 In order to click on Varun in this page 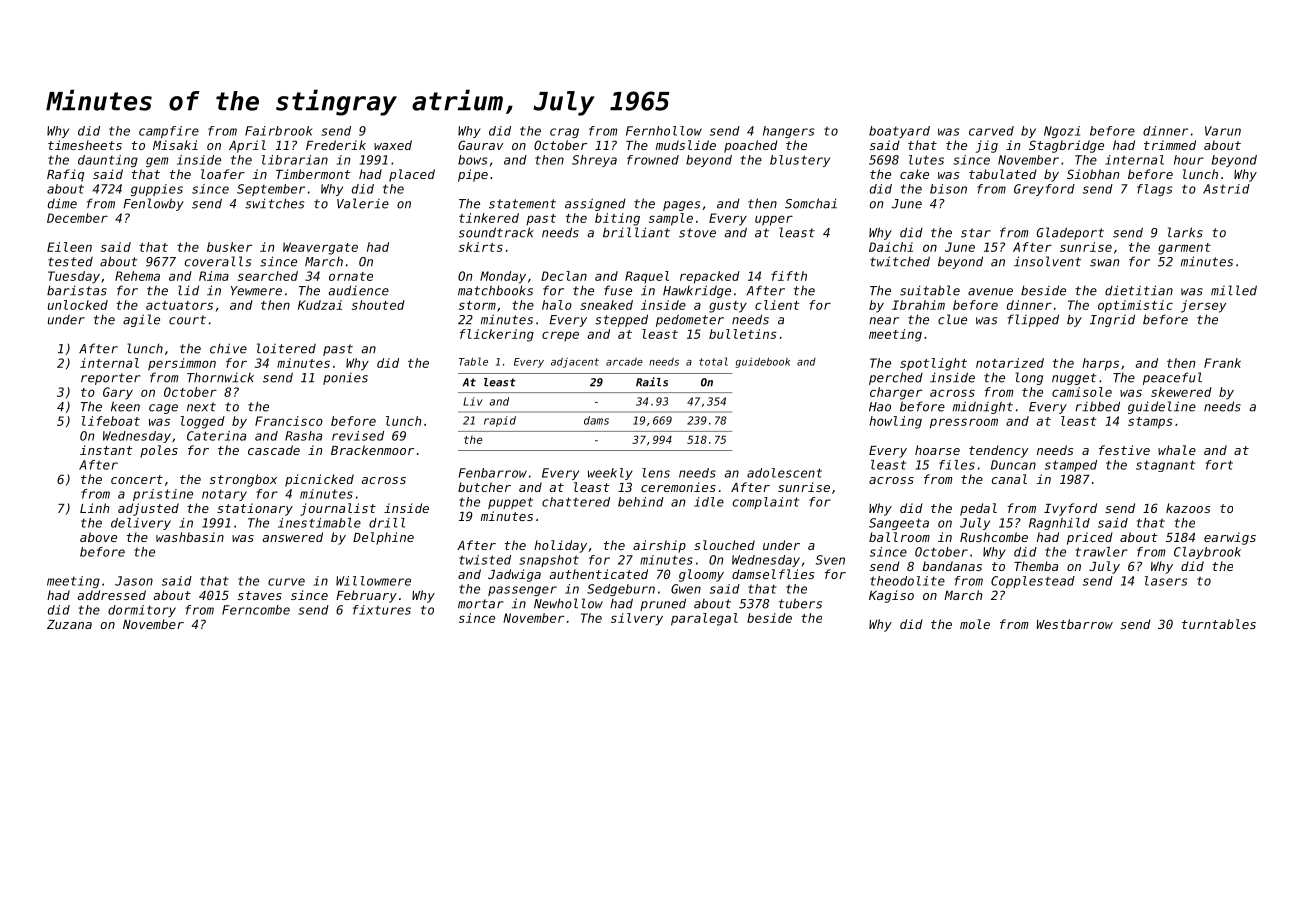, I will do `click(1223, 131)`.
